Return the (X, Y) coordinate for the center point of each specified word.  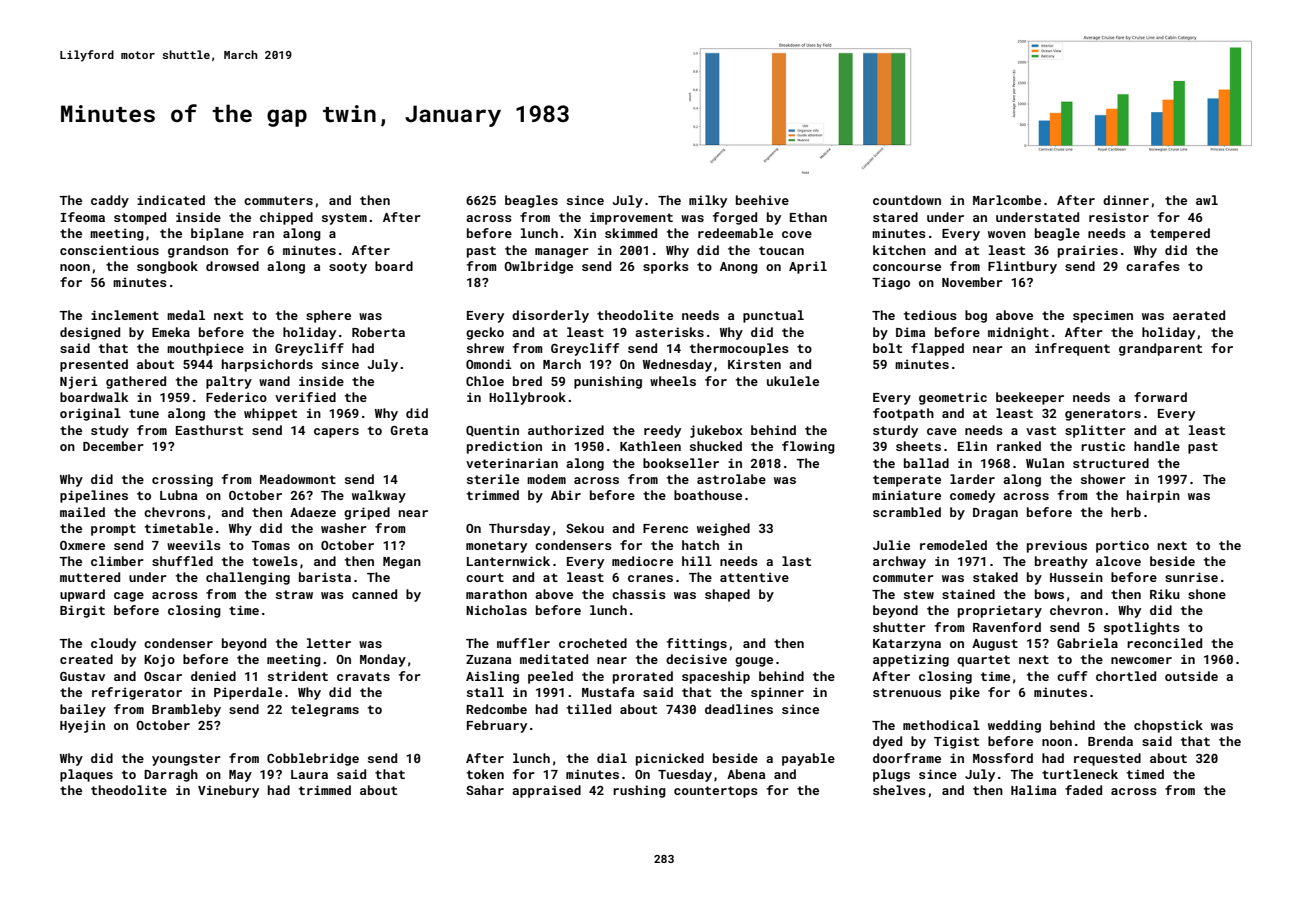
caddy (110, 201)
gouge (754, 662)
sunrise (1191, 577)
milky (708, 201)
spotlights (1142, 628)
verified (305, 397)
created (86, 659)
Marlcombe (1007, 200)
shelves (899, 790)
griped (367, 513)
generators (1103, 415)
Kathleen (650, 446)
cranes (650, 578)
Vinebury (228, 791)
